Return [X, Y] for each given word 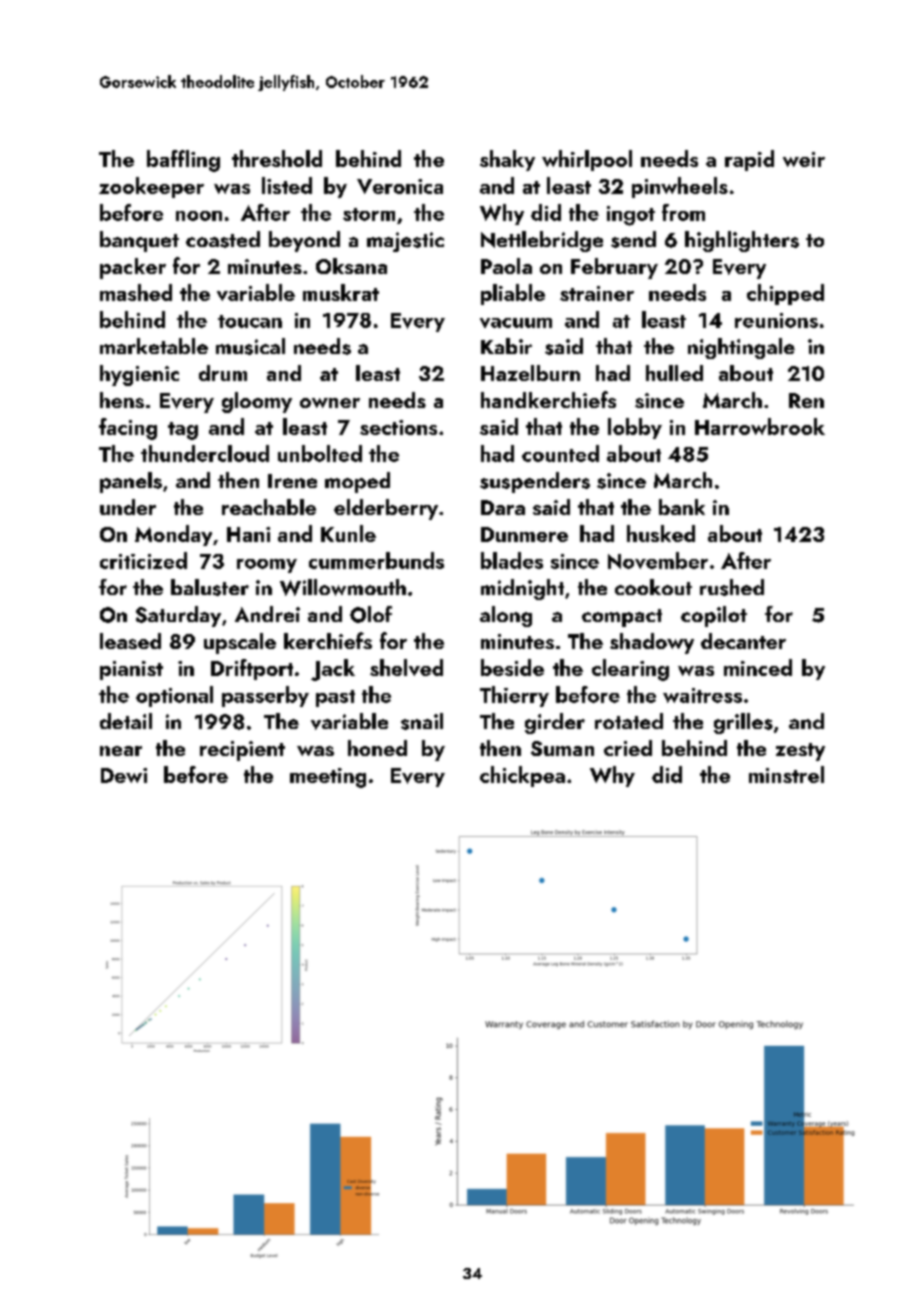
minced [758, 667]
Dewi [124, 775]
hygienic [139, 375]
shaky [507, 160]
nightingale [741, 348]
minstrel [786, 774]
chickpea [522, 776]
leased [130, 641]
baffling [183, 161]
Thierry [514, 696]
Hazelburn [530, 373]
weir [804, 159]
